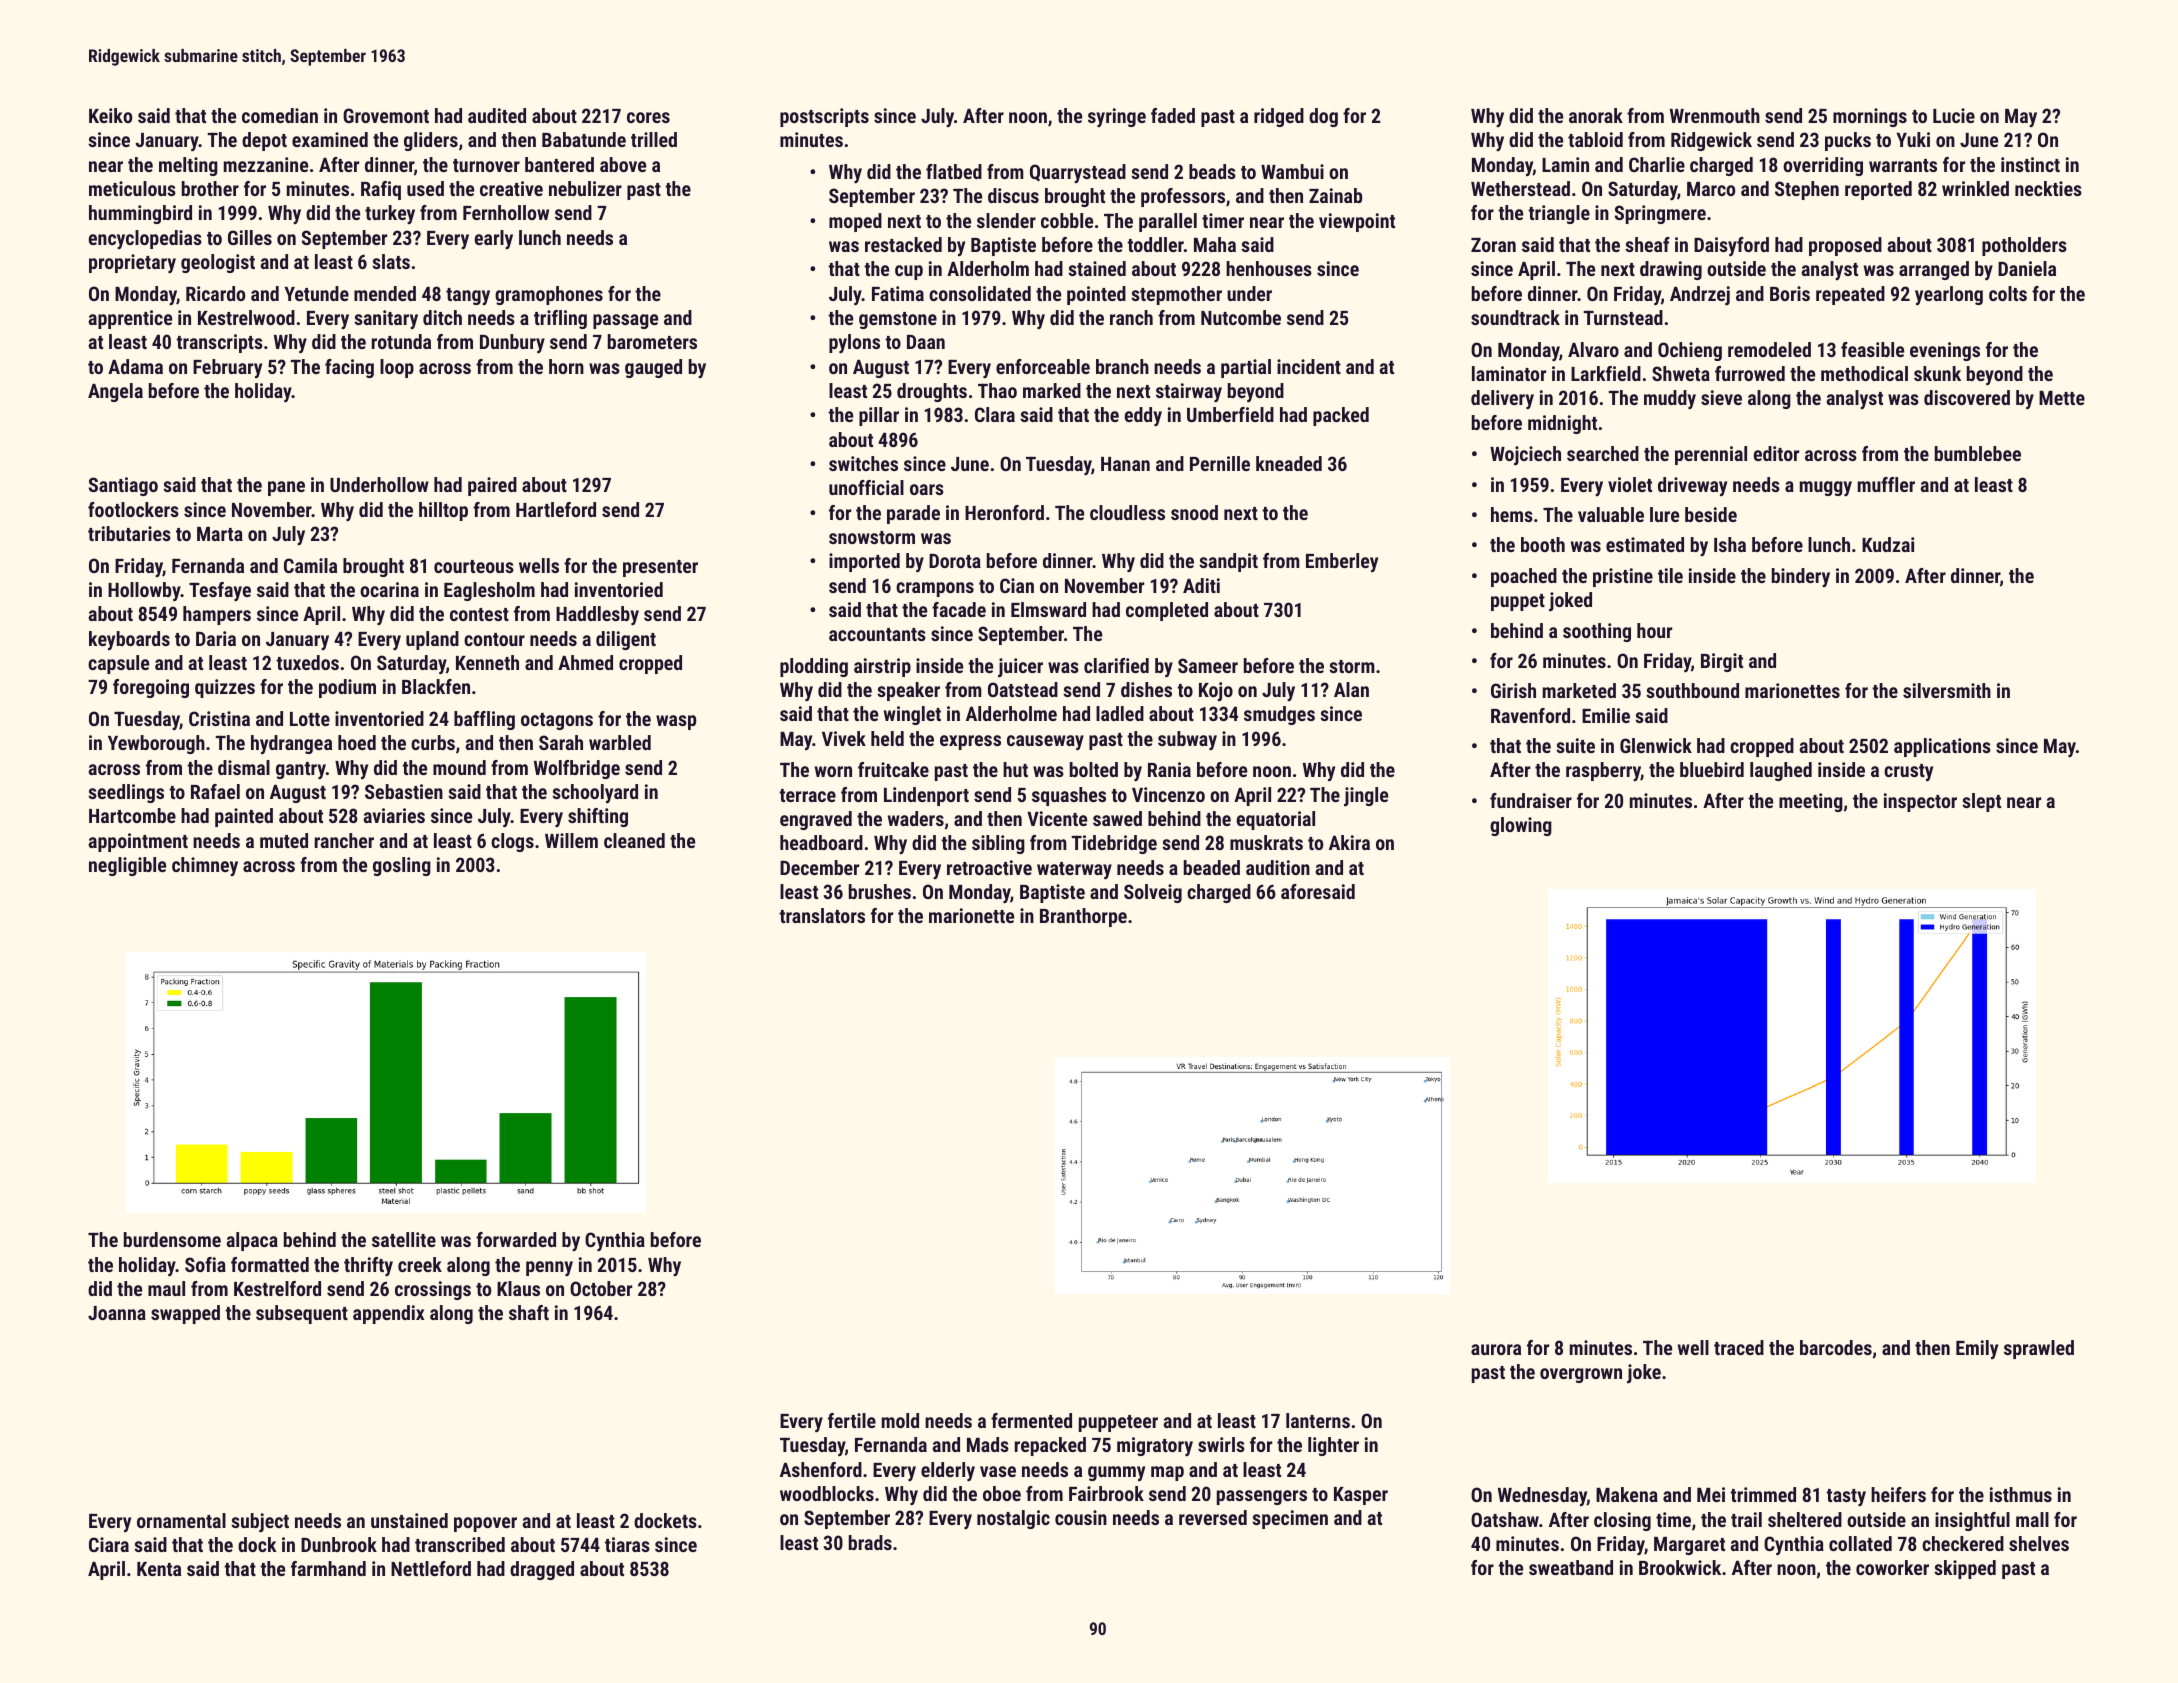  What do you see at coordinates (833, 771) in the document?
I see `worn` at bounding box center [833, 771].
